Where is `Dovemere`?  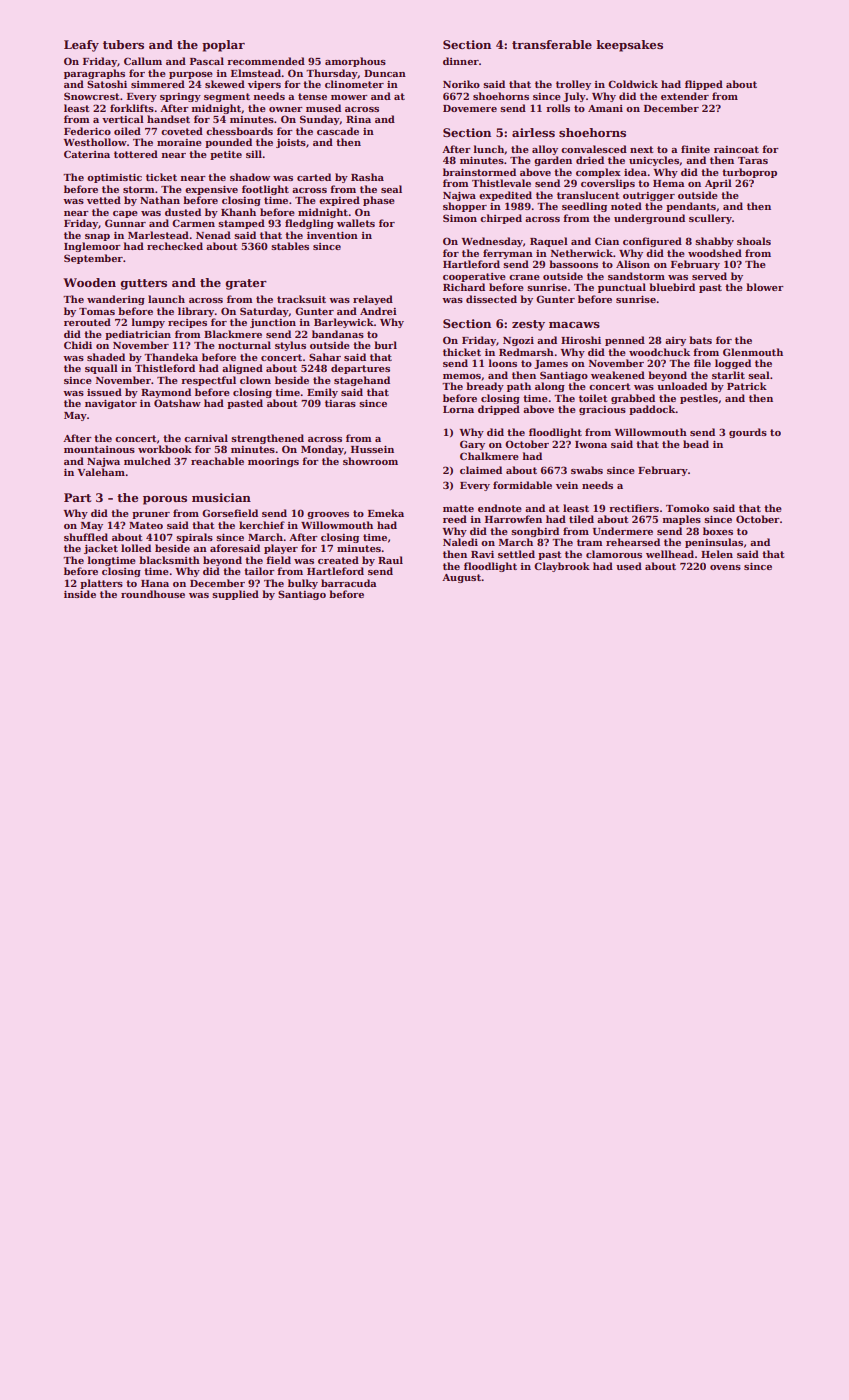 Dovemere is located at coordinates (470, 108).
